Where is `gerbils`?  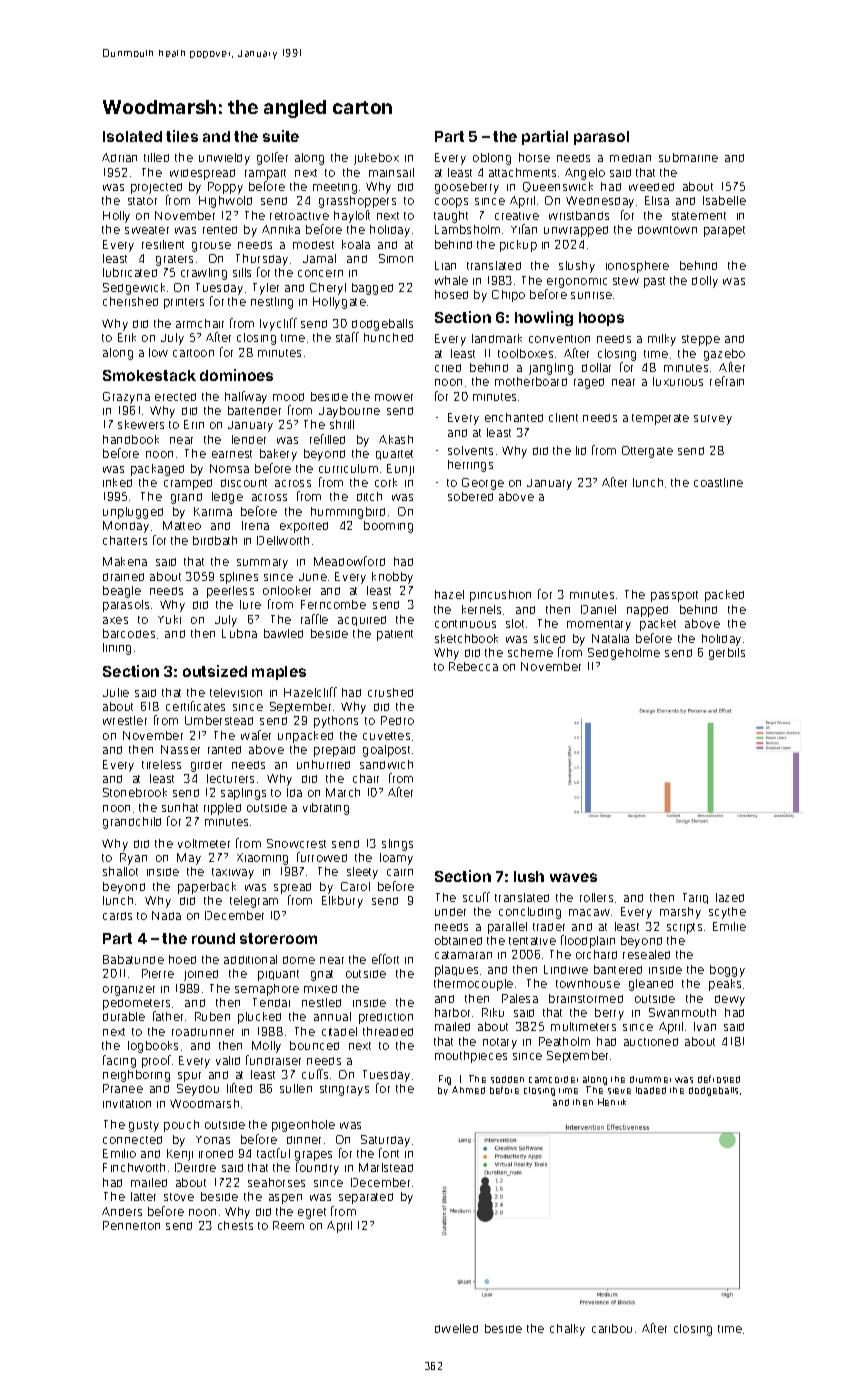 gerbils is located at coordinates (727, 654).
